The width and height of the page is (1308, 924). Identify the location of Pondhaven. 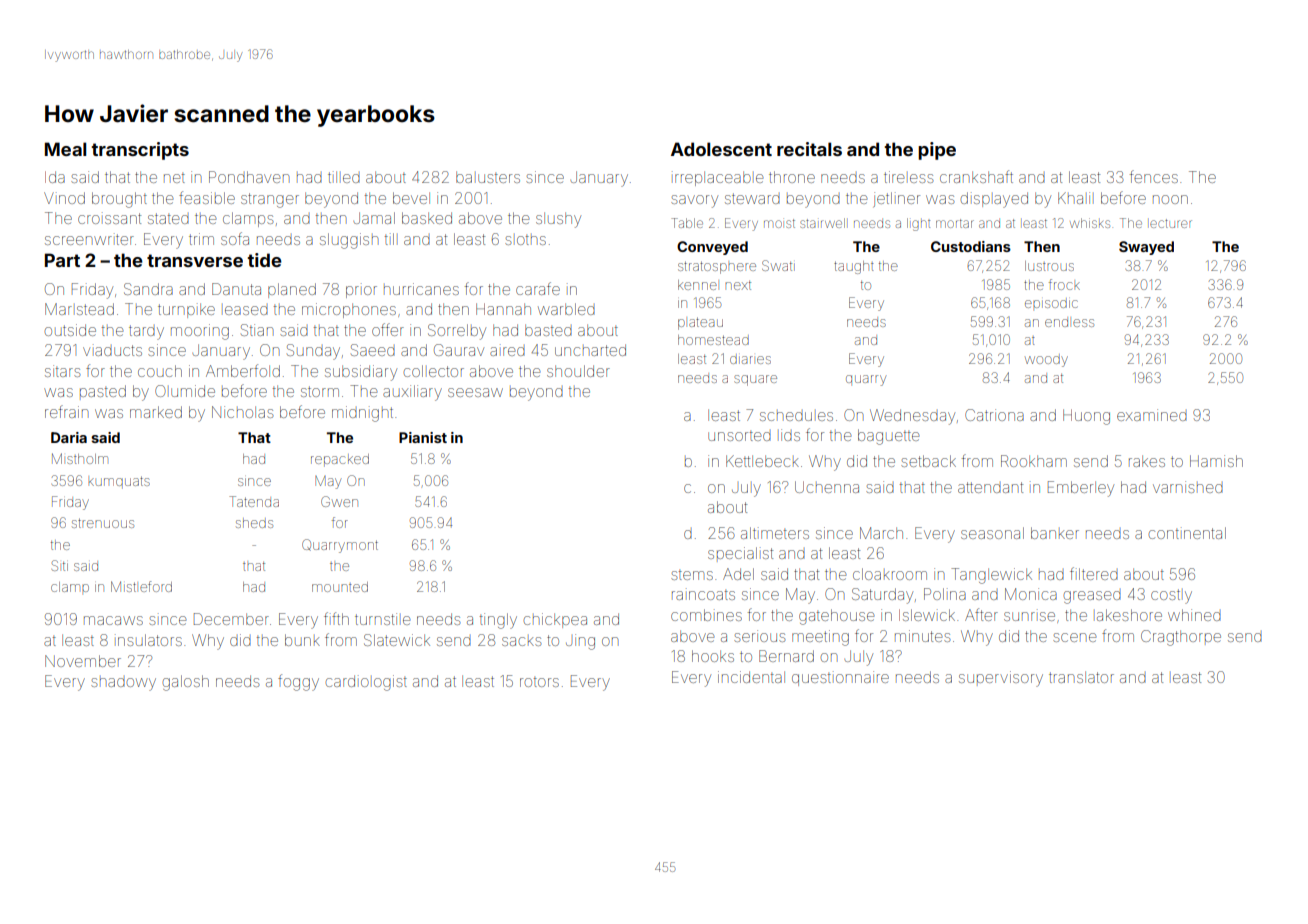
(249, 177).
